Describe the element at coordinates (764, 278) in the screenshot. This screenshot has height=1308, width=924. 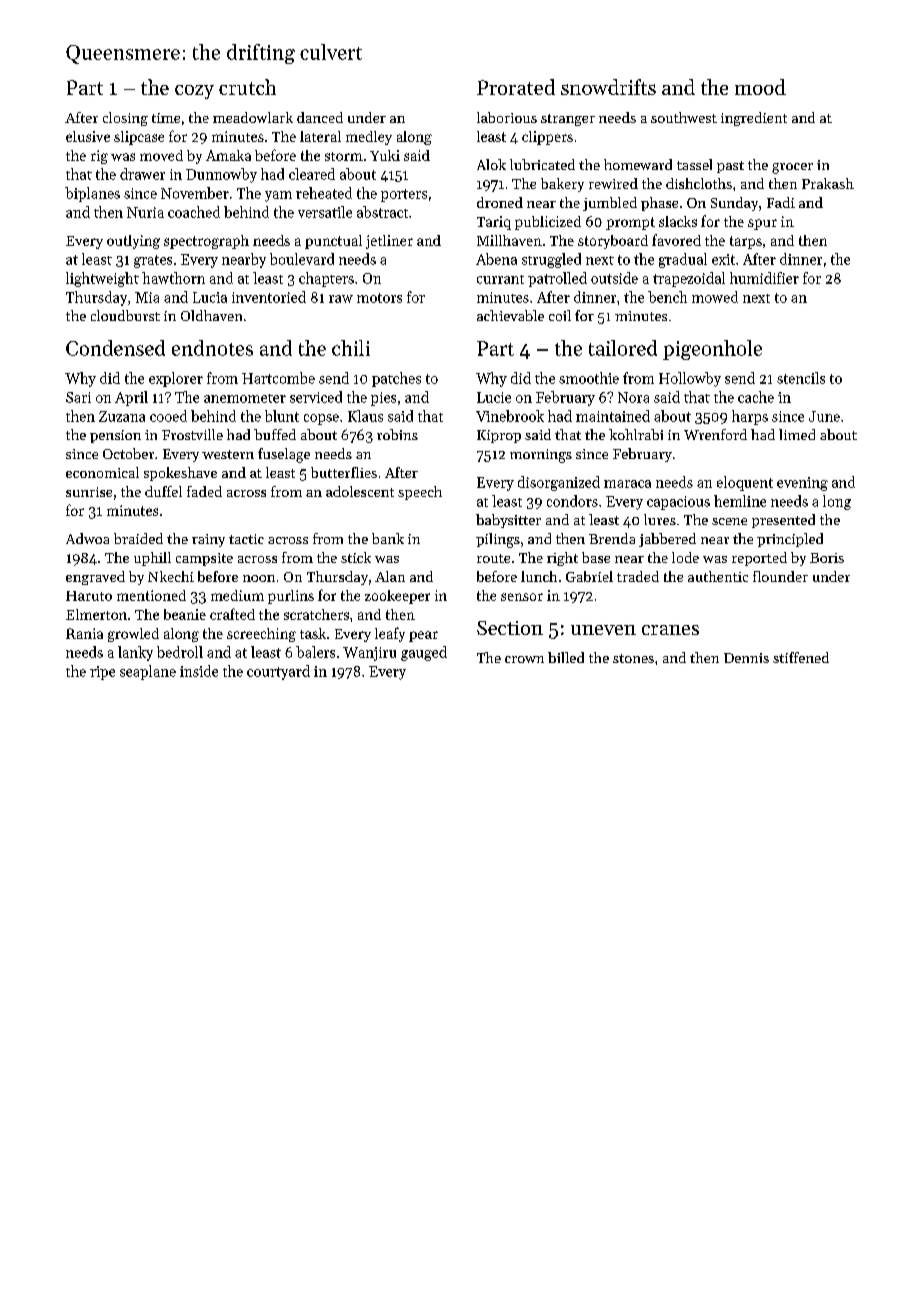
I see `humidifier` at that location.
